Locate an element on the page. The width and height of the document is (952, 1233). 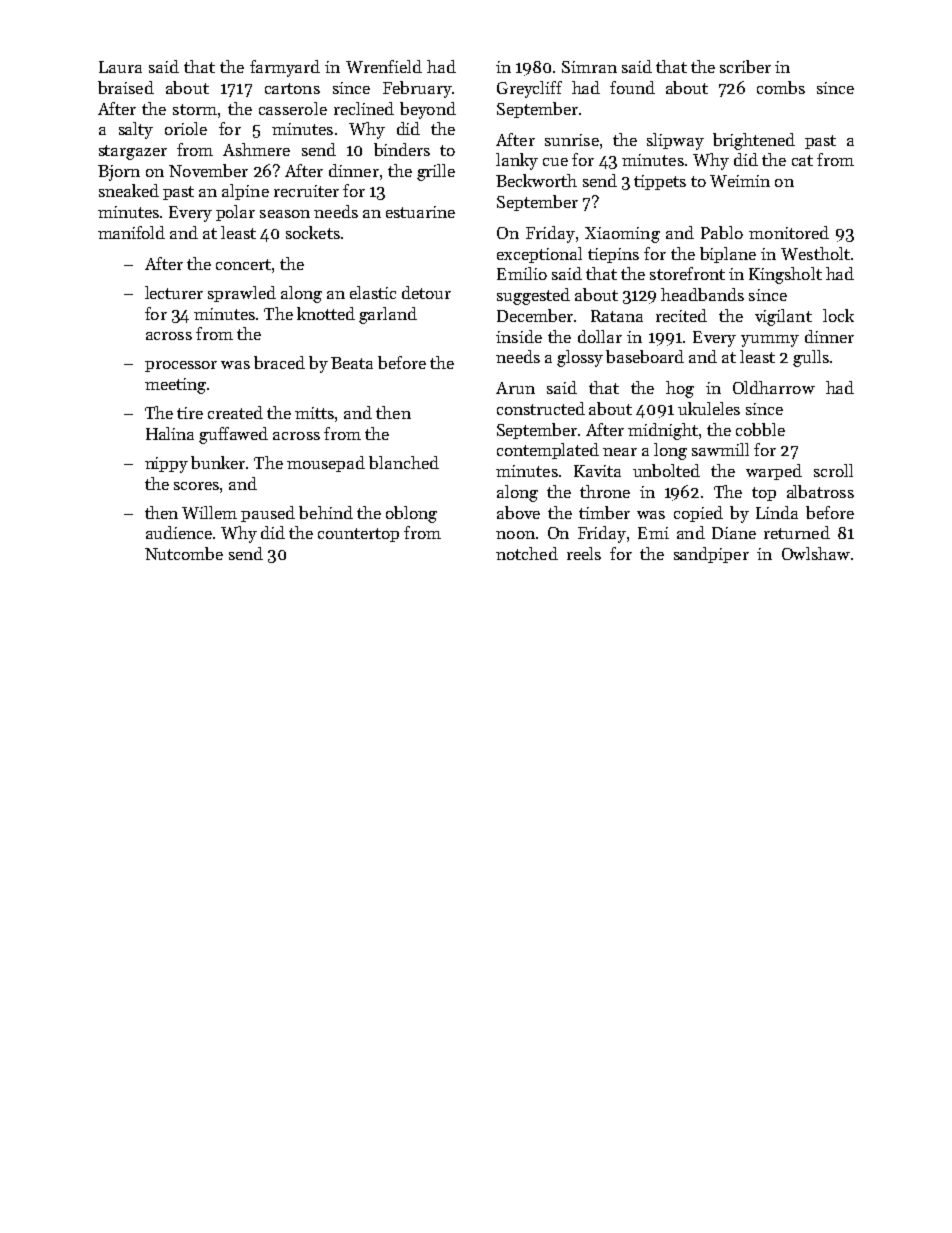
reclined is located at coordinates (364, 108).
